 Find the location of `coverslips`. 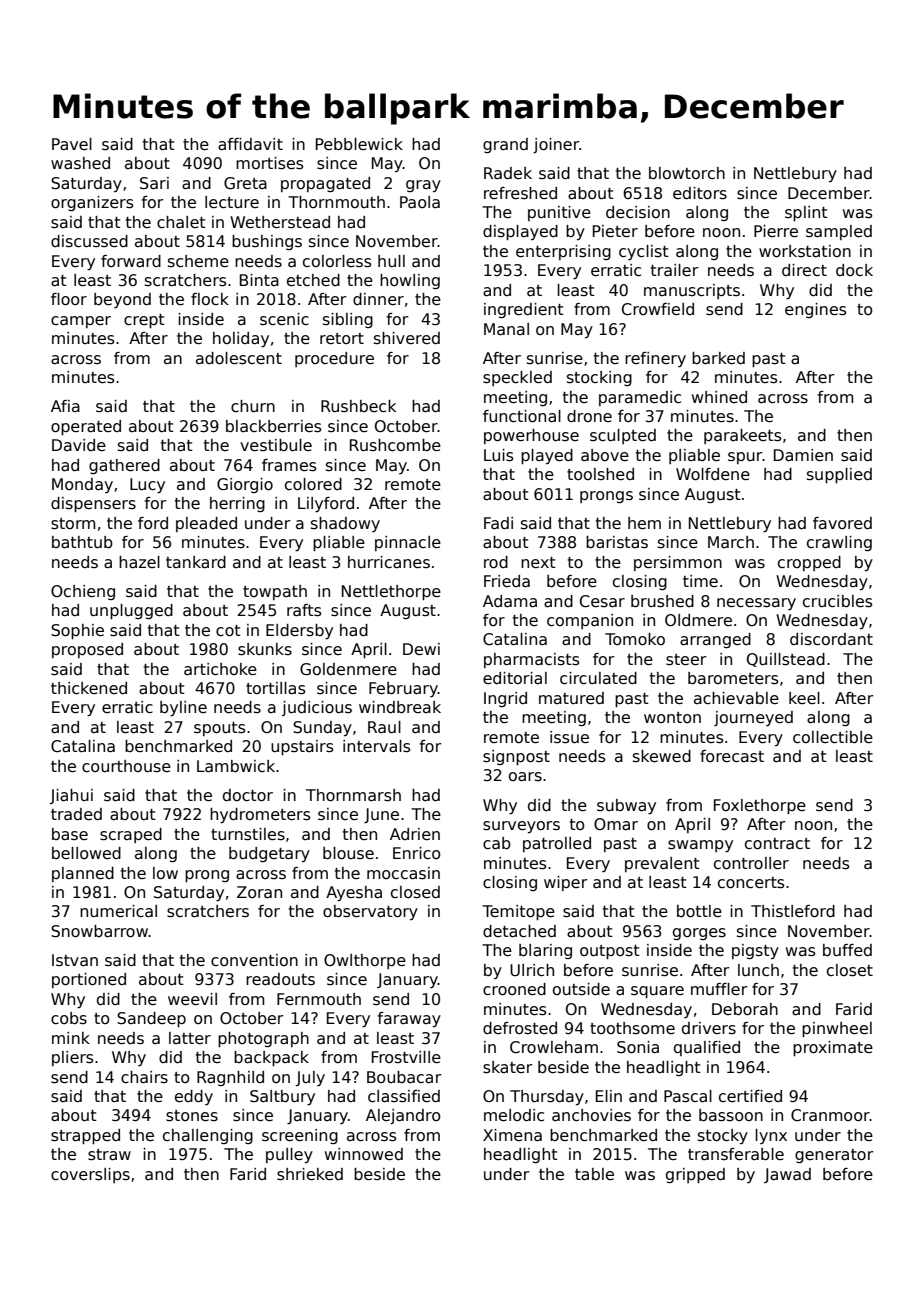

coverslips is located at coordinates (90, 1175).
